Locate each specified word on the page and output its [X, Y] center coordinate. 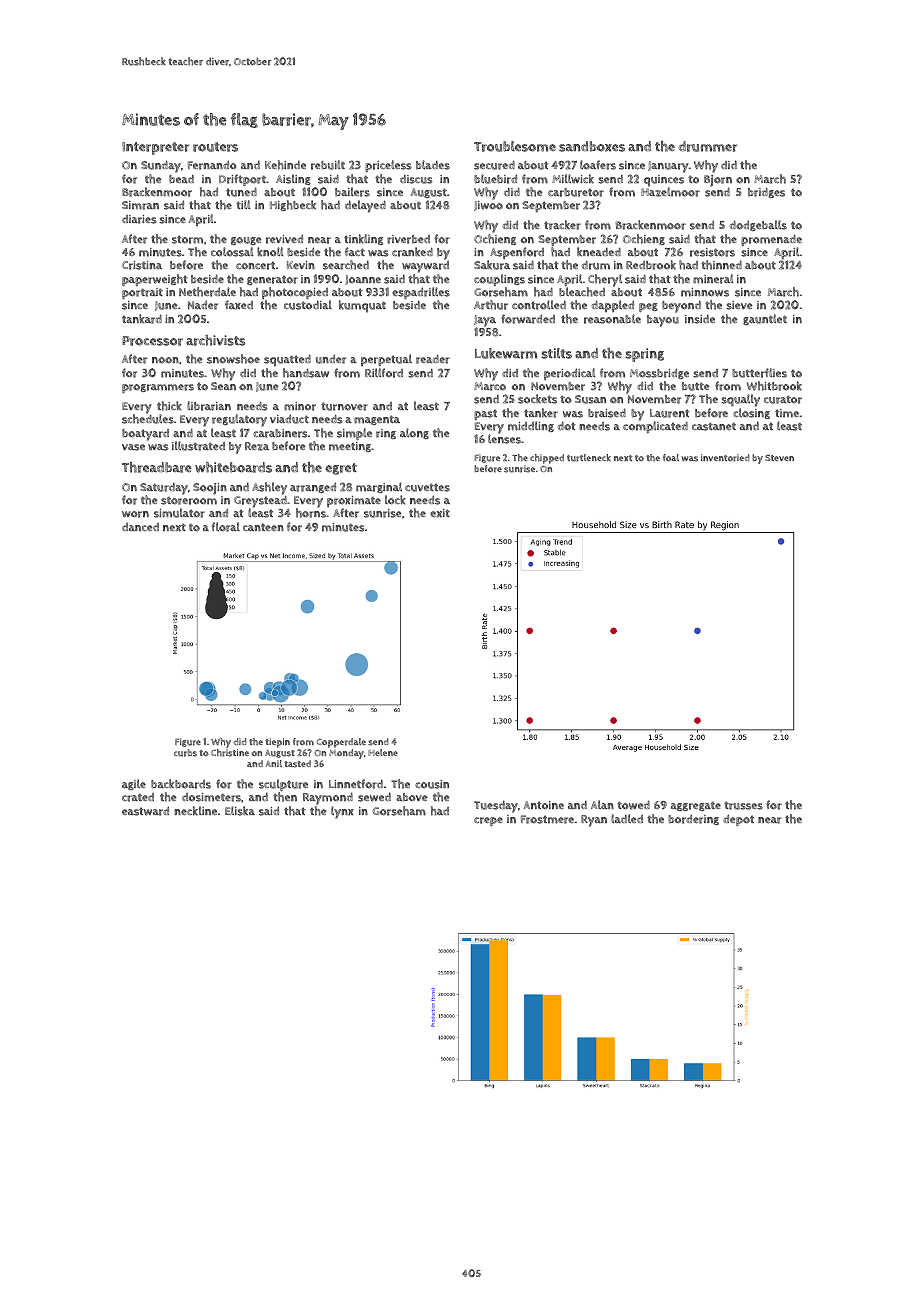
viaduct [289, 419]
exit [440, 513]
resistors [712, 252]
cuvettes [427, 487]
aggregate [696, 806]
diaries [139, 219]
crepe [488, 821]
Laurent [670, 413]
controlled [539, 305]
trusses [743, 805]
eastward [145, 811]
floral [226, 527]
